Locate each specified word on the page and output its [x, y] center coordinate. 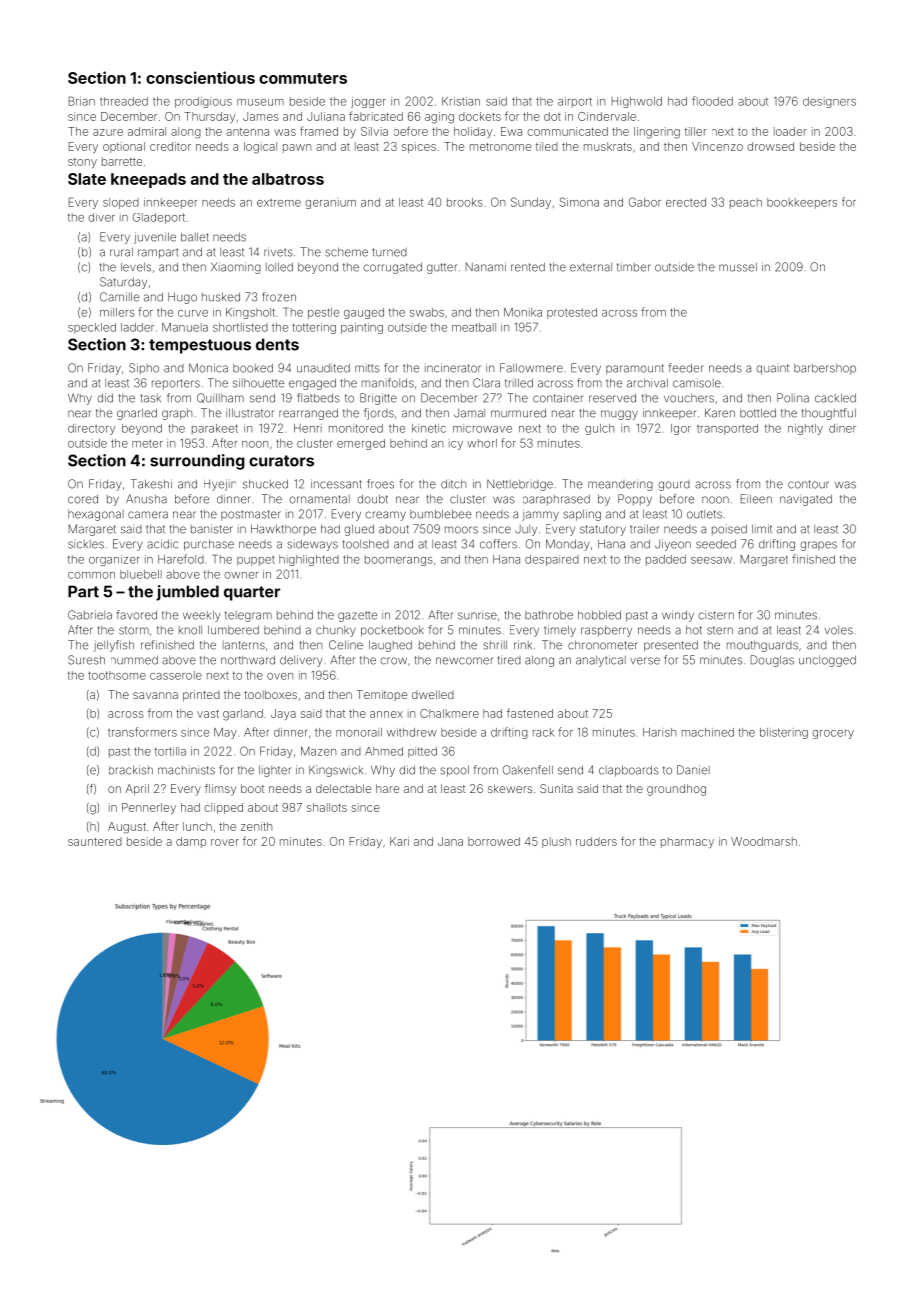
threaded [124, 101]
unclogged [827, 661]
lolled [279, 267]
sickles [86, 544]
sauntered [95, 841]
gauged [364, 313]
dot [552, 116]
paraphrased [556, 500]
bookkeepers [802, 203]
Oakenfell [528, 770]
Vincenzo [717, 146]
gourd [674, 485]
